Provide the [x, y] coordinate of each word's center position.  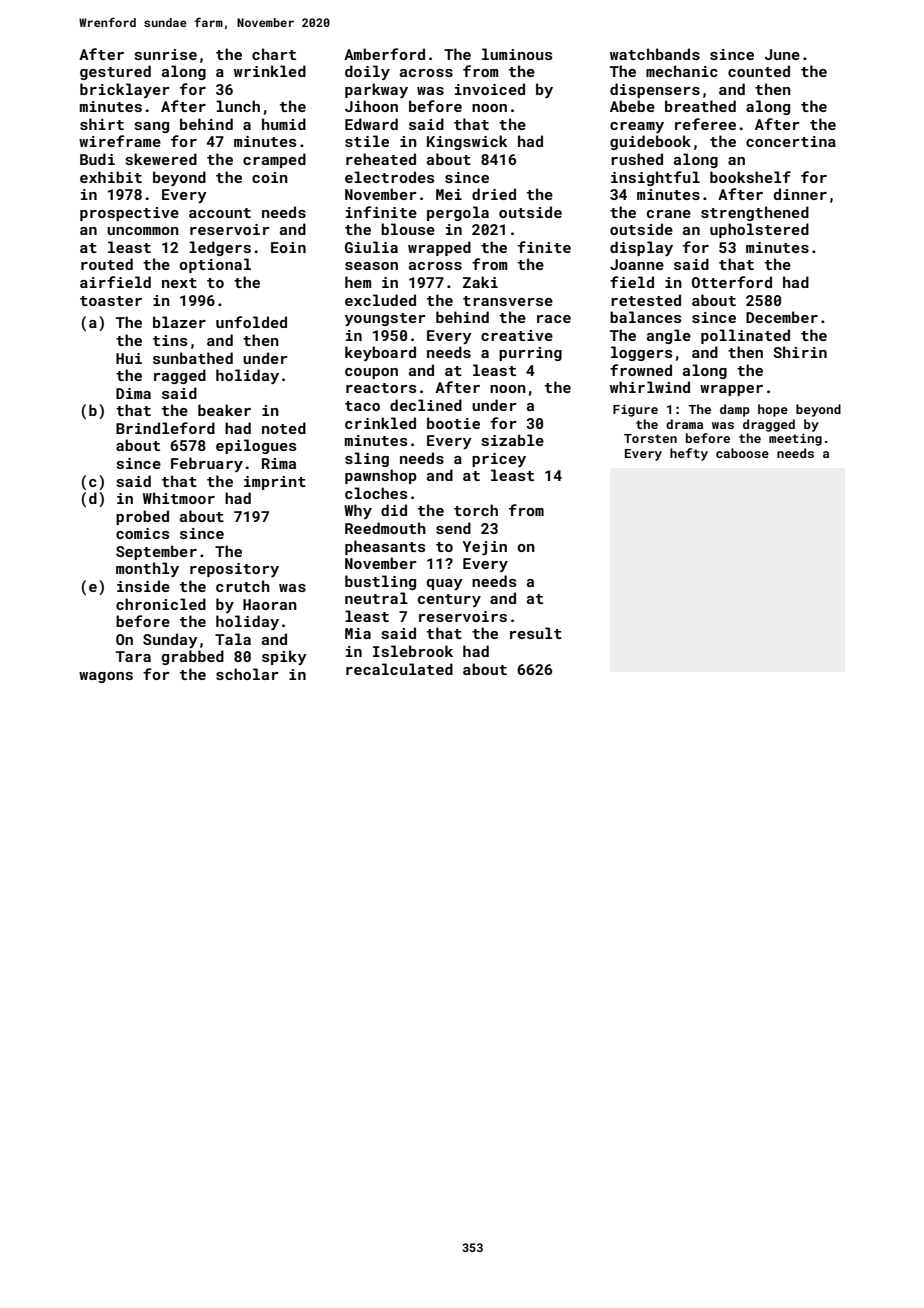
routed [107, 264]
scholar [247, 674]
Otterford [732, 282]
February [207, 464]
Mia [358, 633]
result [536, 633]
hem [358, 282]
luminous [517, 54]
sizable [513, 440]
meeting [795, 439]
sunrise [166, 54]
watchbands [655, 54]
